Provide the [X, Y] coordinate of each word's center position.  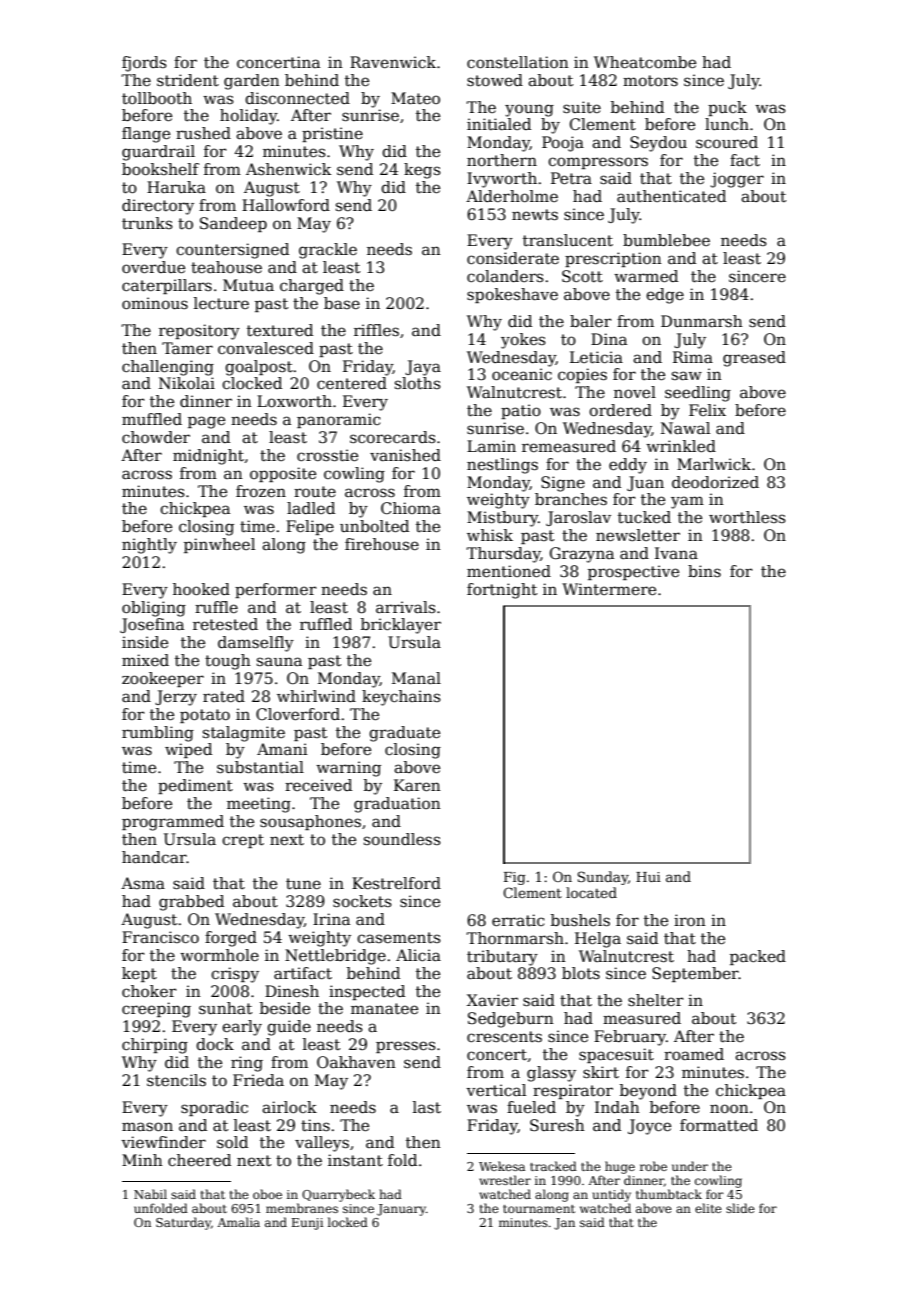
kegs [422, 171]
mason [147, 1126]
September [695, 974]
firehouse [382, 544]
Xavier [492, 1000]
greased [754, 359]
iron [690, 920]
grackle [328, 251]
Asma [143, 883]
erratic [518, 920]
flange [146, 135]
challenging [168, 368]
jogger [737, 180]
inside [145, 642]
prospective [633, 572]
